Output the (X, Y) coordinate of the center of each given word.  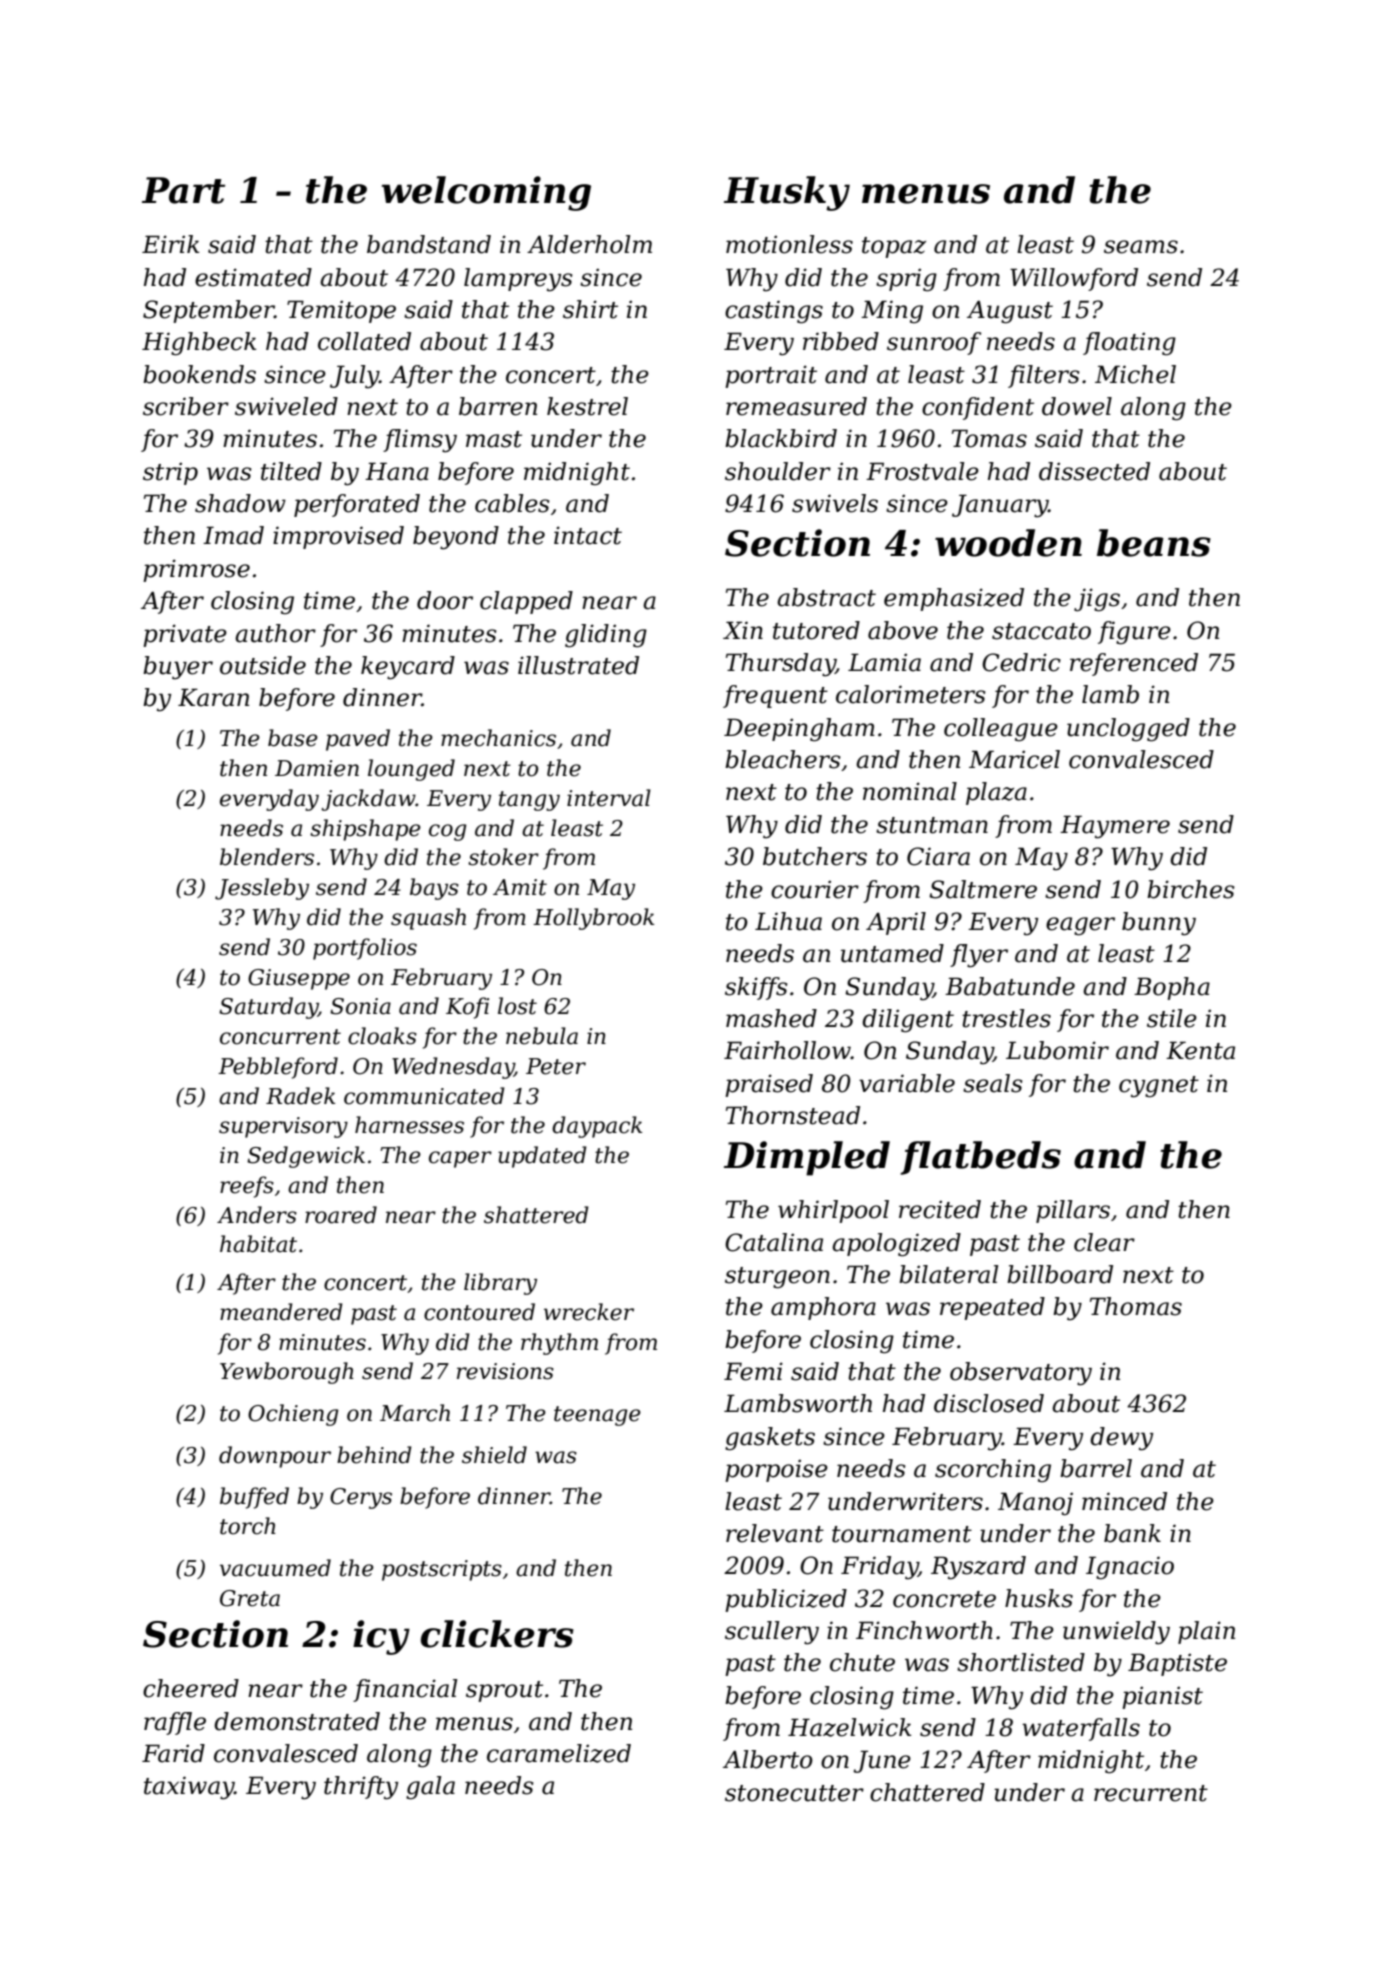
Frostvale (922, 471)
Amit (520, 887)
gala (430, 1788)
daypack (597, 1127)
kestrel (587, 406)
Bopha (1172, 988)
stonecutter (794, 1793)
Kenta (1200, 1050)
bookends (199, 374)
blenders (267, 857)
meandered (281, 1312)
